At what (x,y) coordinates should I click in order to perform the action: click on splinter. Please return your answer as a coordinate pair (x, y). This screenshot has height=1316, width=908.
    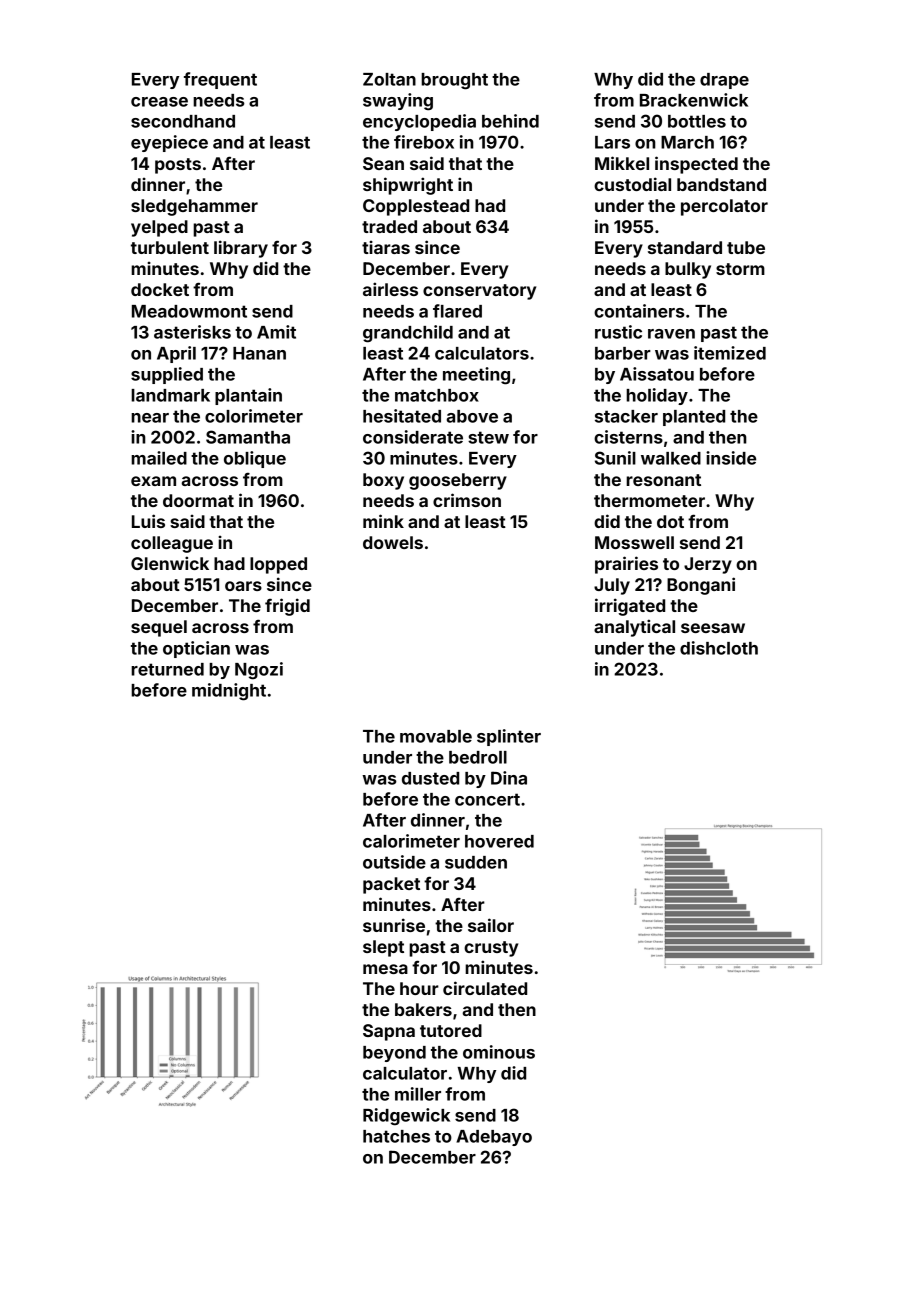
    Looking at the image, I should click on (509, 737).
